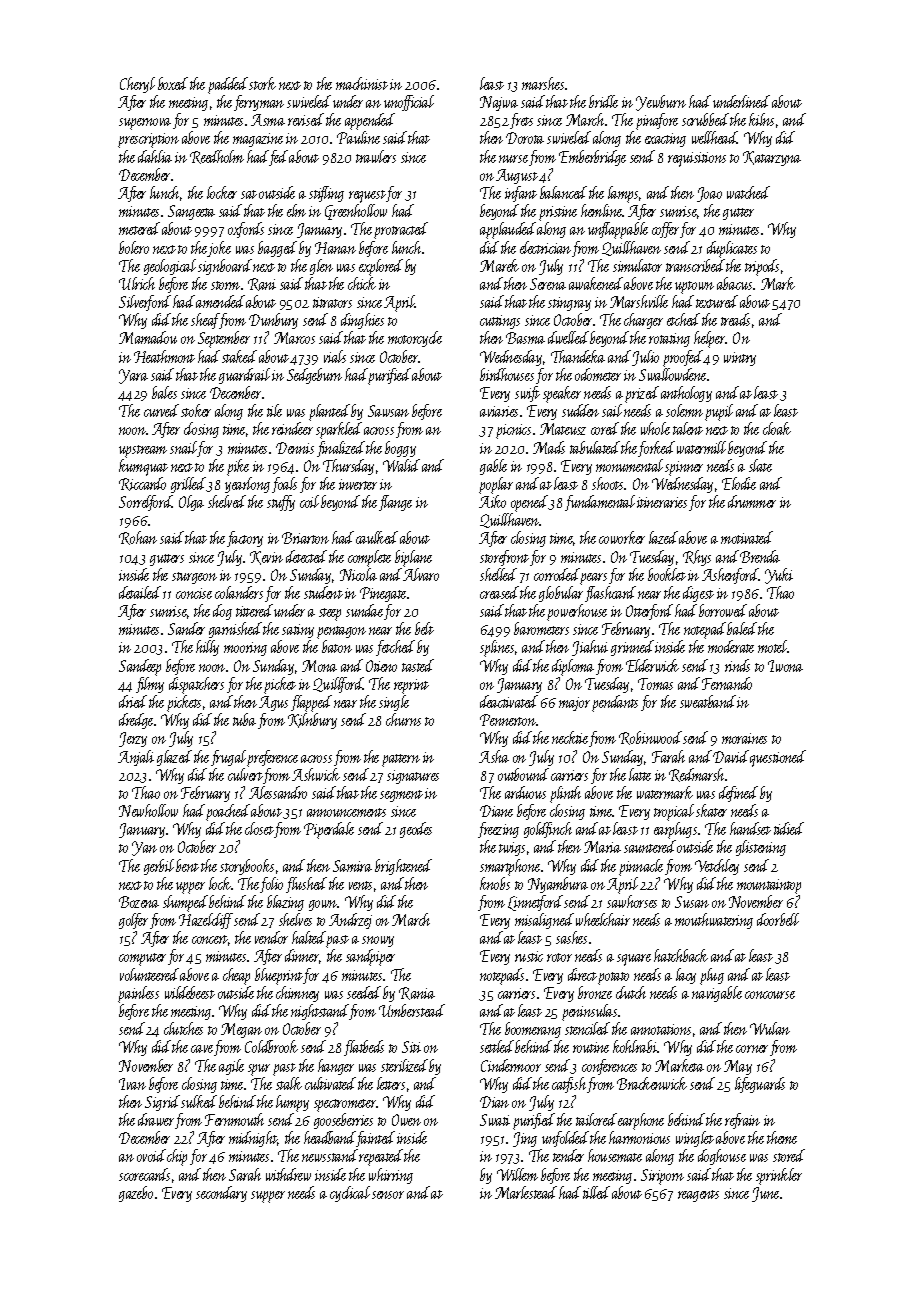  I want to click on geodes, so click(416, 830).
